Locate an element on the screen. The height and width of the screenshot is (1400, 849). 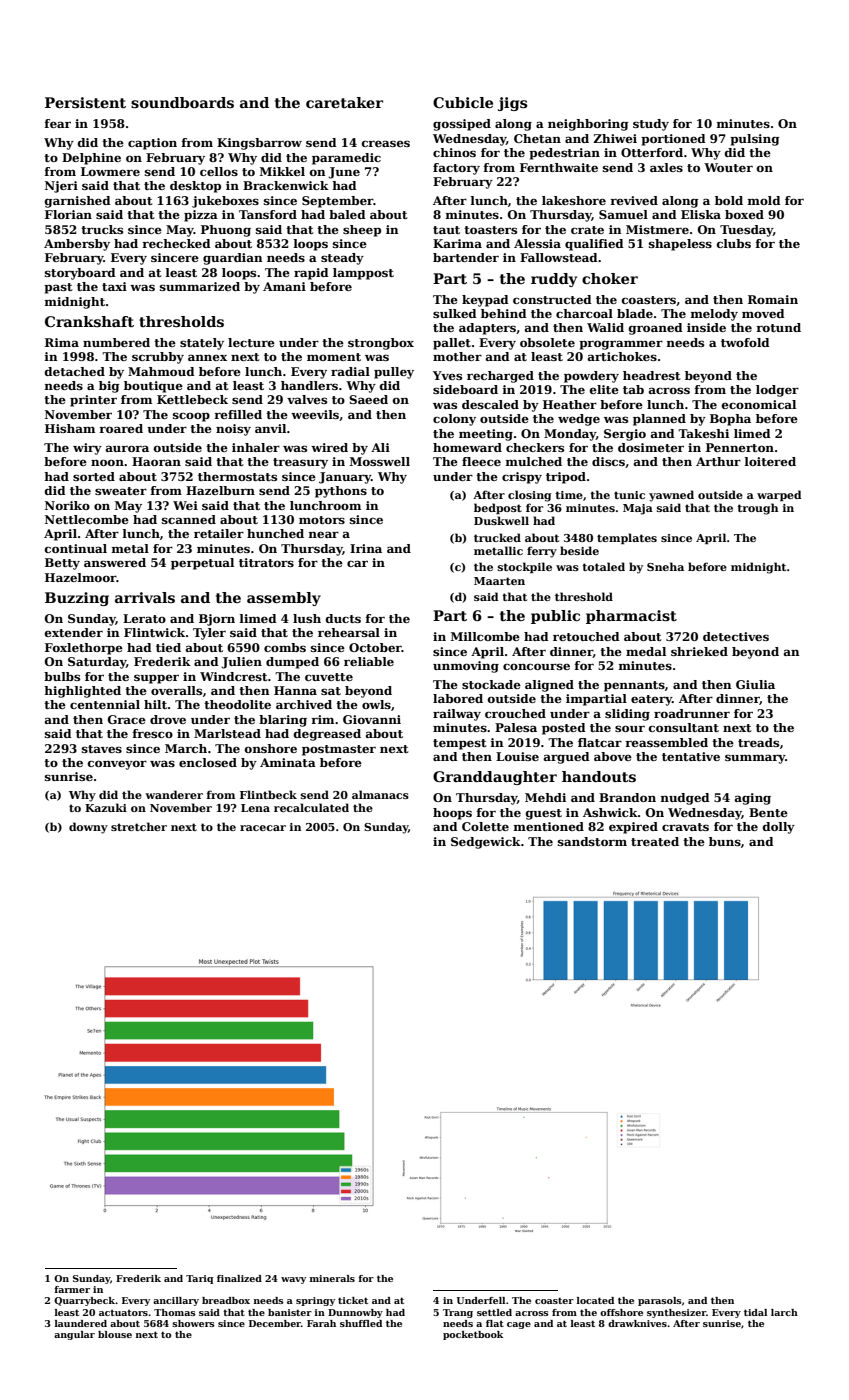
banister is located at coordinates (290, 1312).
